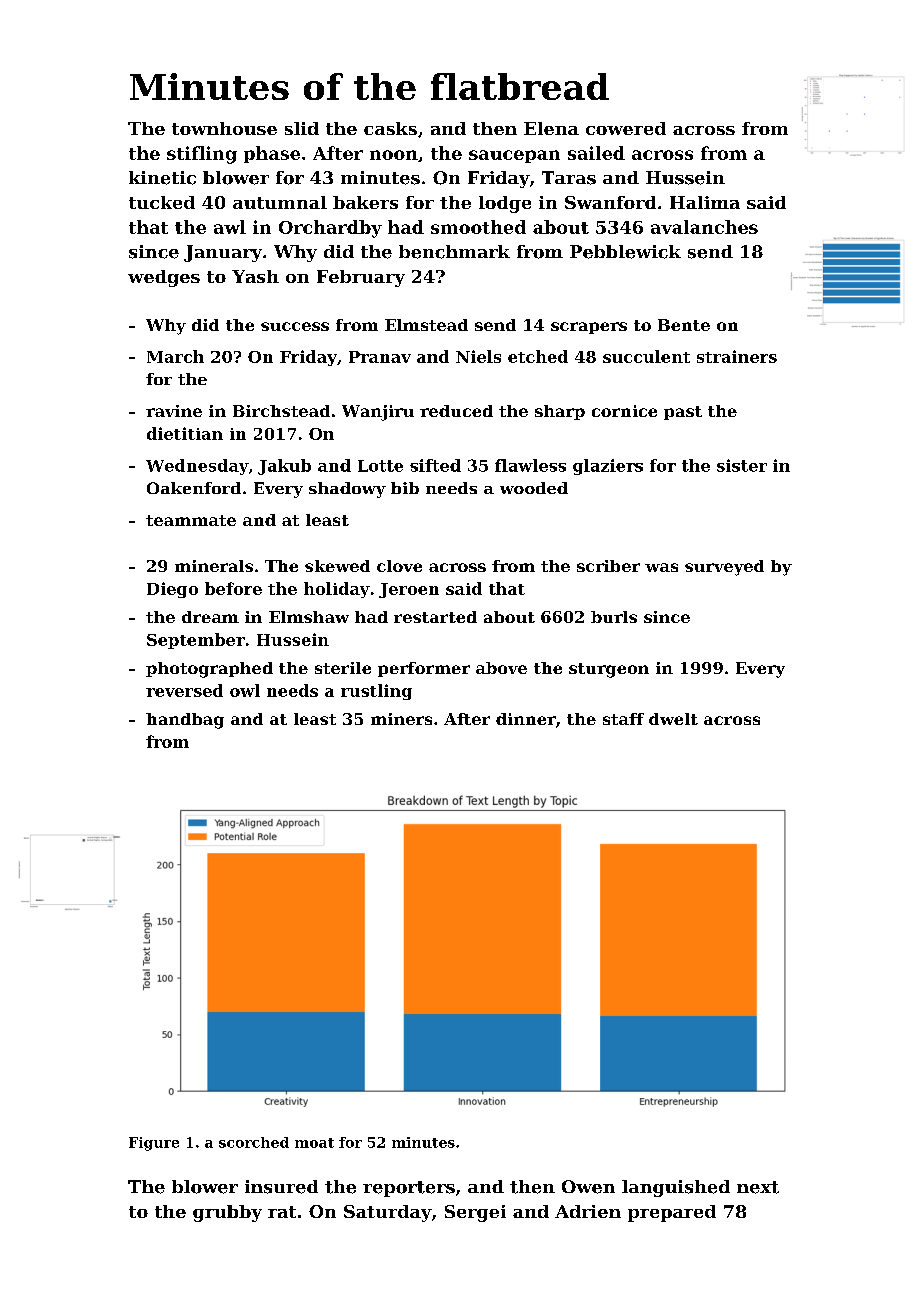  What do you see at coordinates (343, 668) in the image?
I see `sterile` at bounding box center [343, 668].
